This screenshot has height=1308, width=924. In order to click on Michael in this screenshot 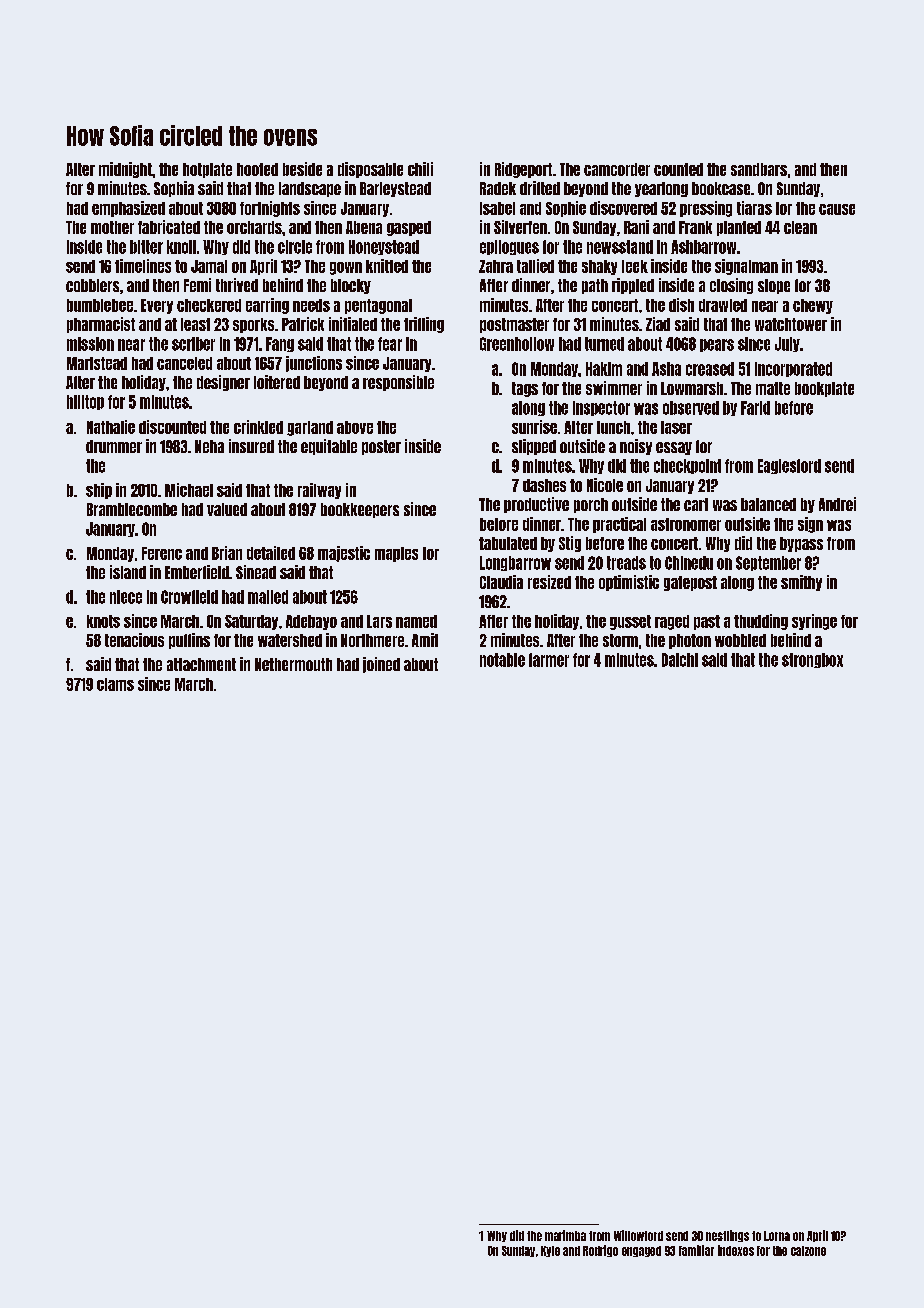, I will do `click(189, 490)`.
